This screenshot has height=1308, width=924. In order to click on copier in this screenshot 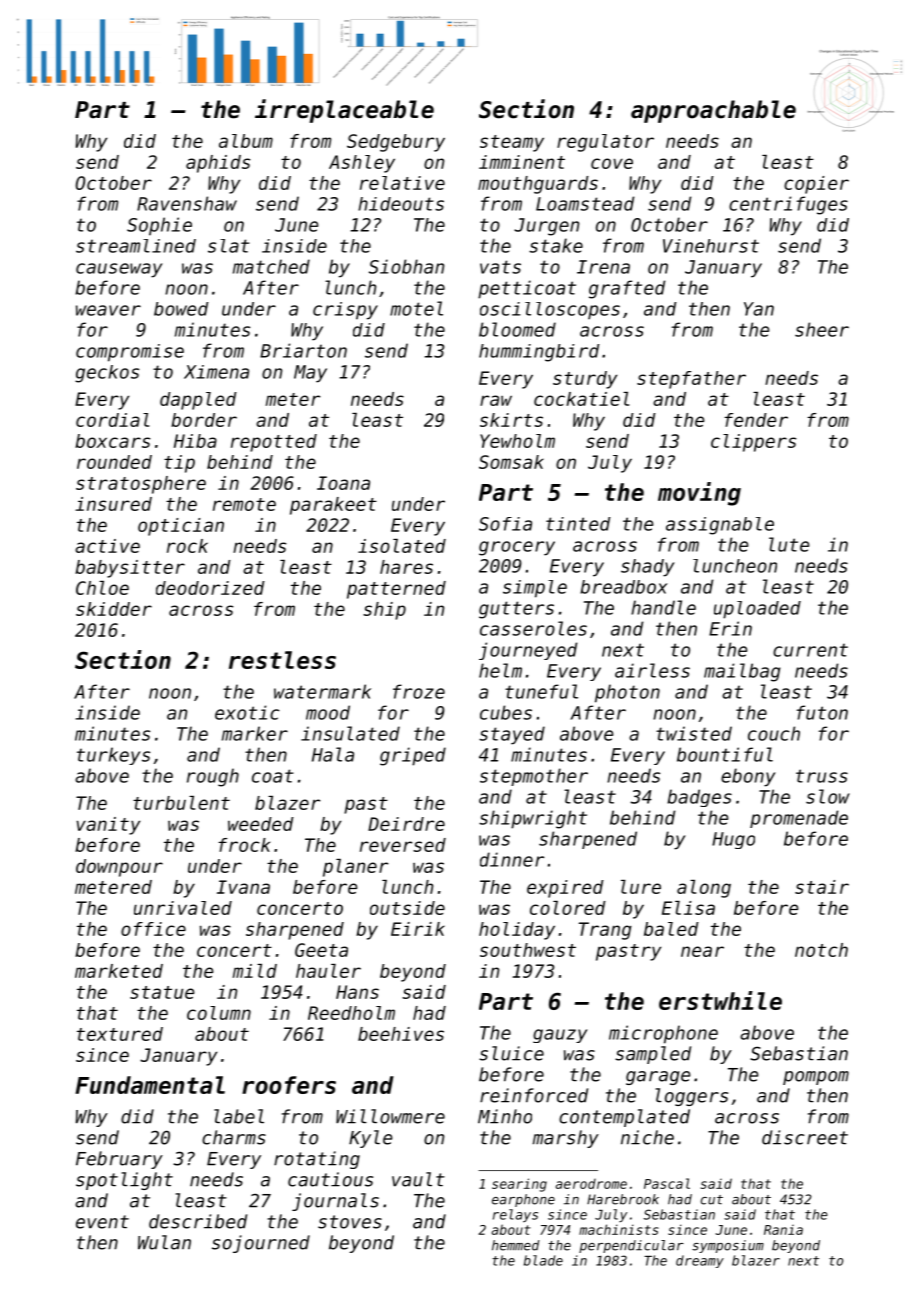, I will do `click(816, 185)`.
